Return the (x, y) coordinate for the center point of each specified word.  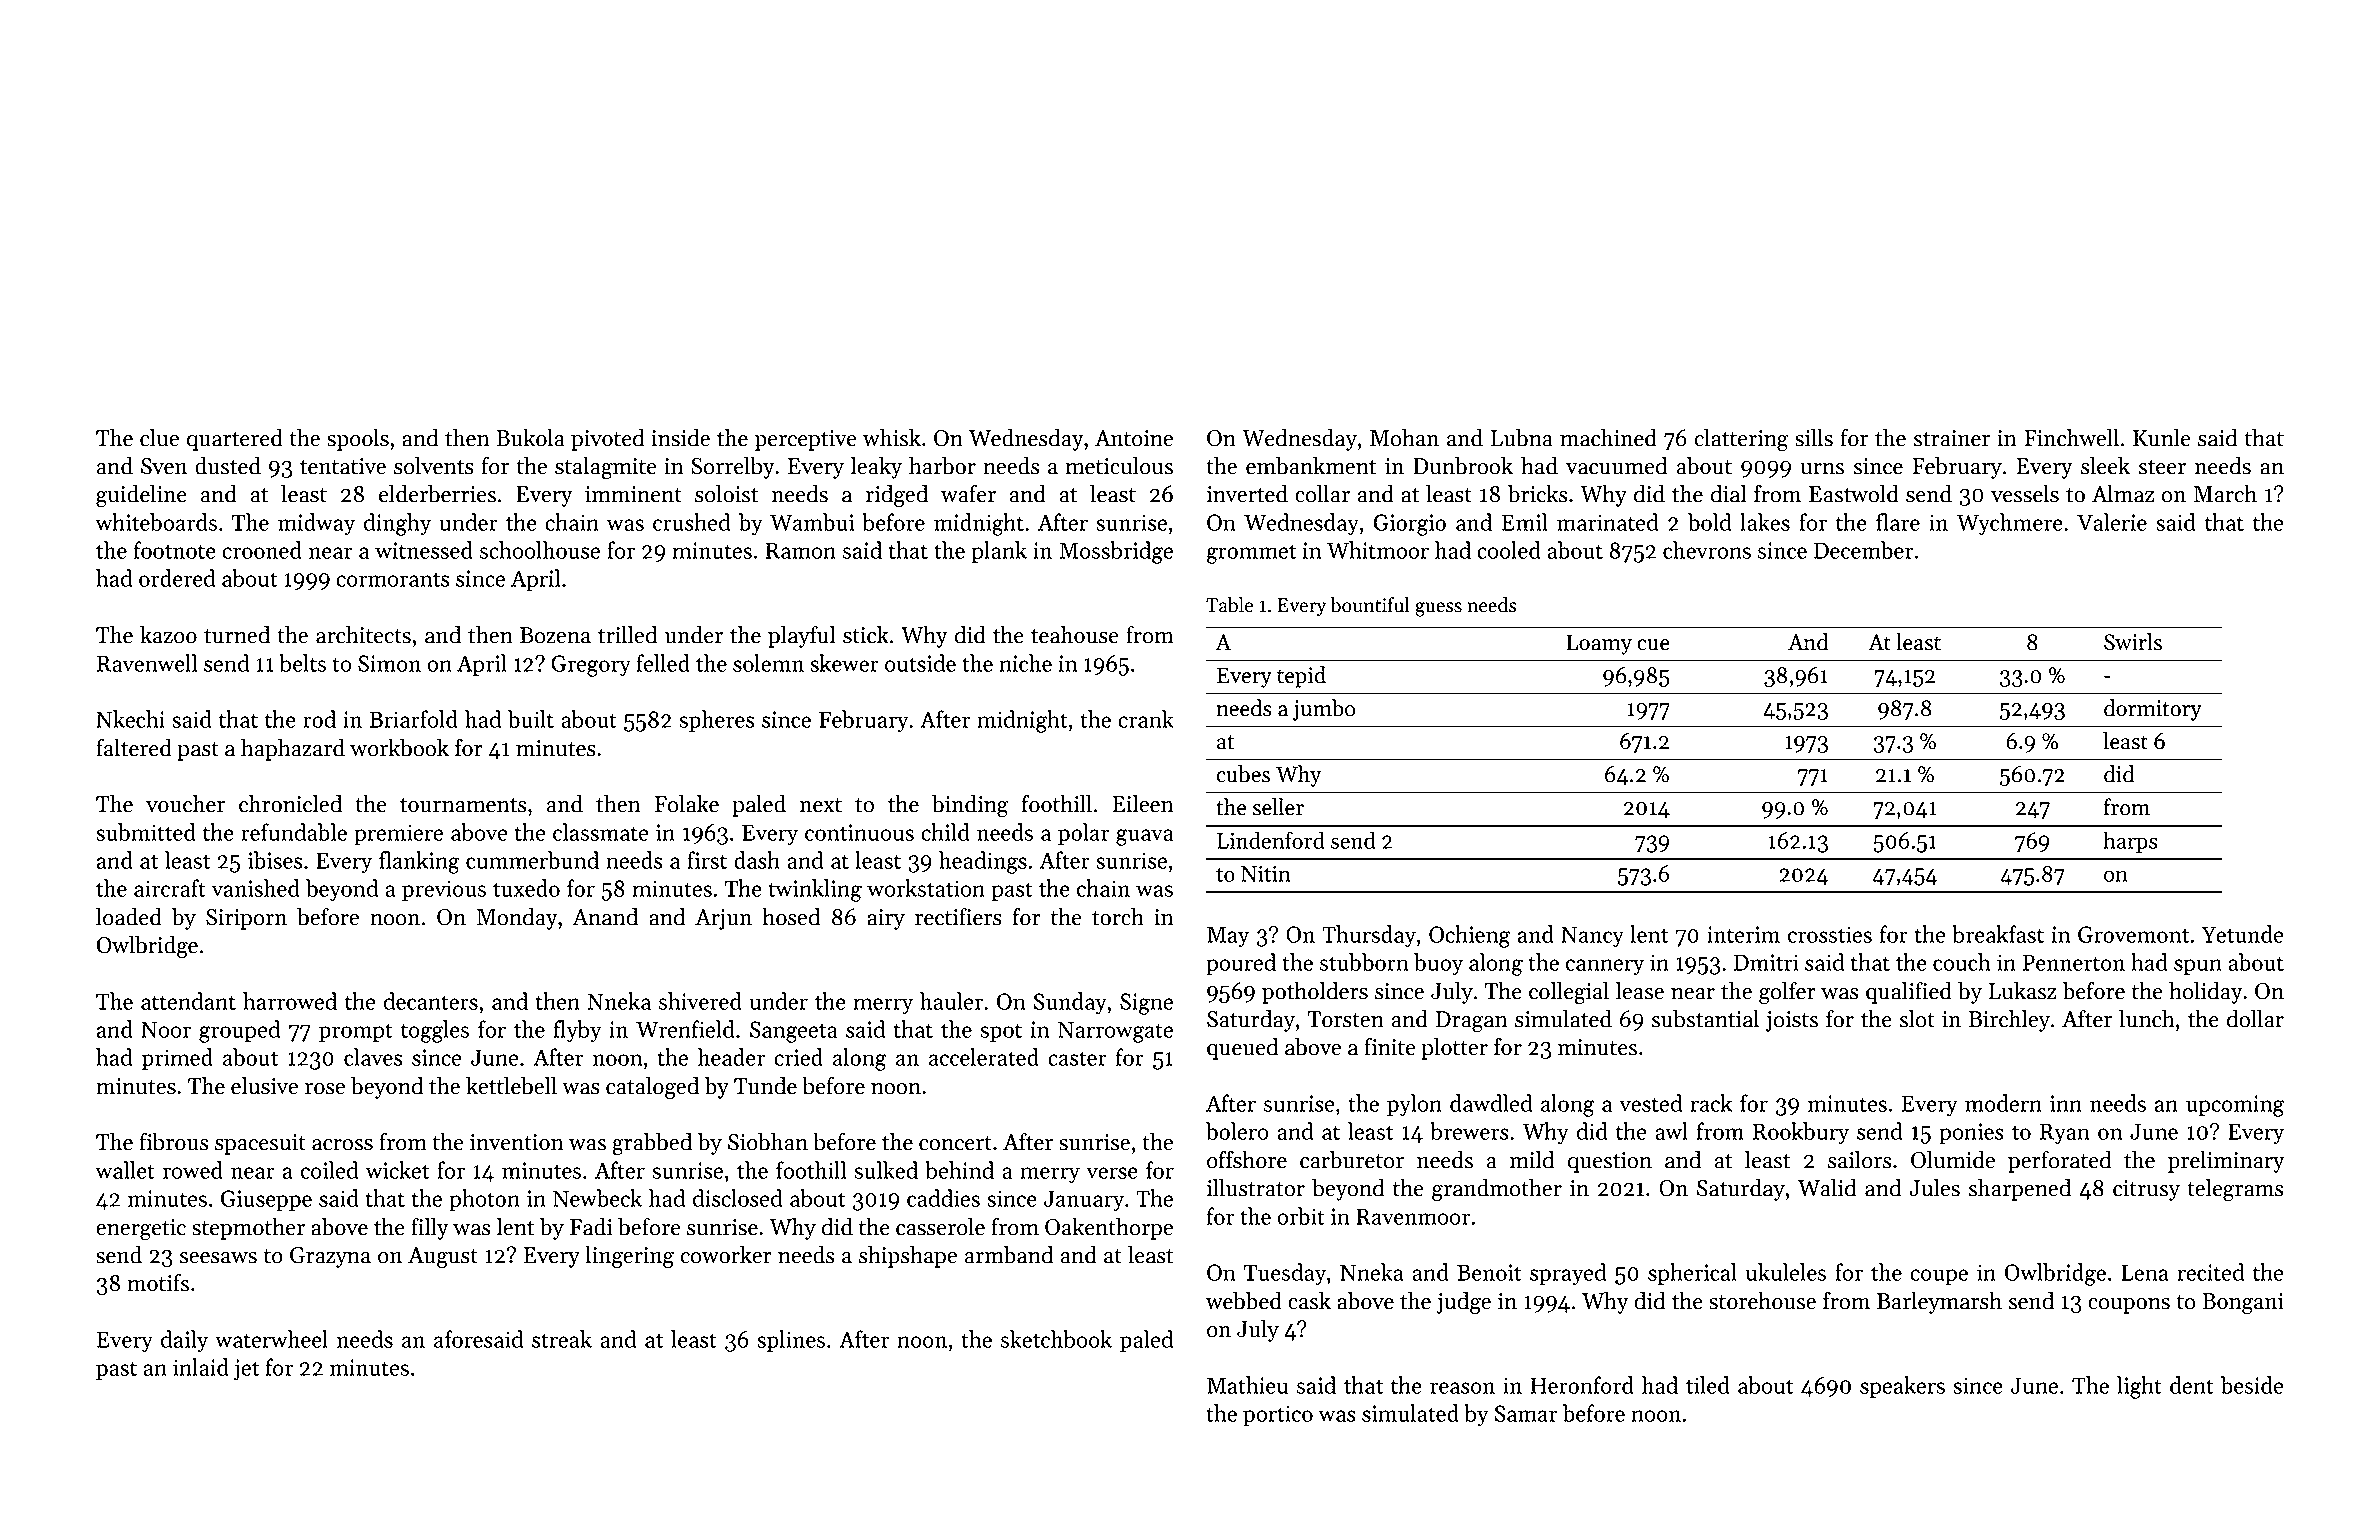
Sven (164, 466)
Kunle (2162, 438)
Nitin (1266, 874)
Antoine (1134, 438)
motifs (158, 1283)
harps (2130, 842)
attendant (188, 1001)
